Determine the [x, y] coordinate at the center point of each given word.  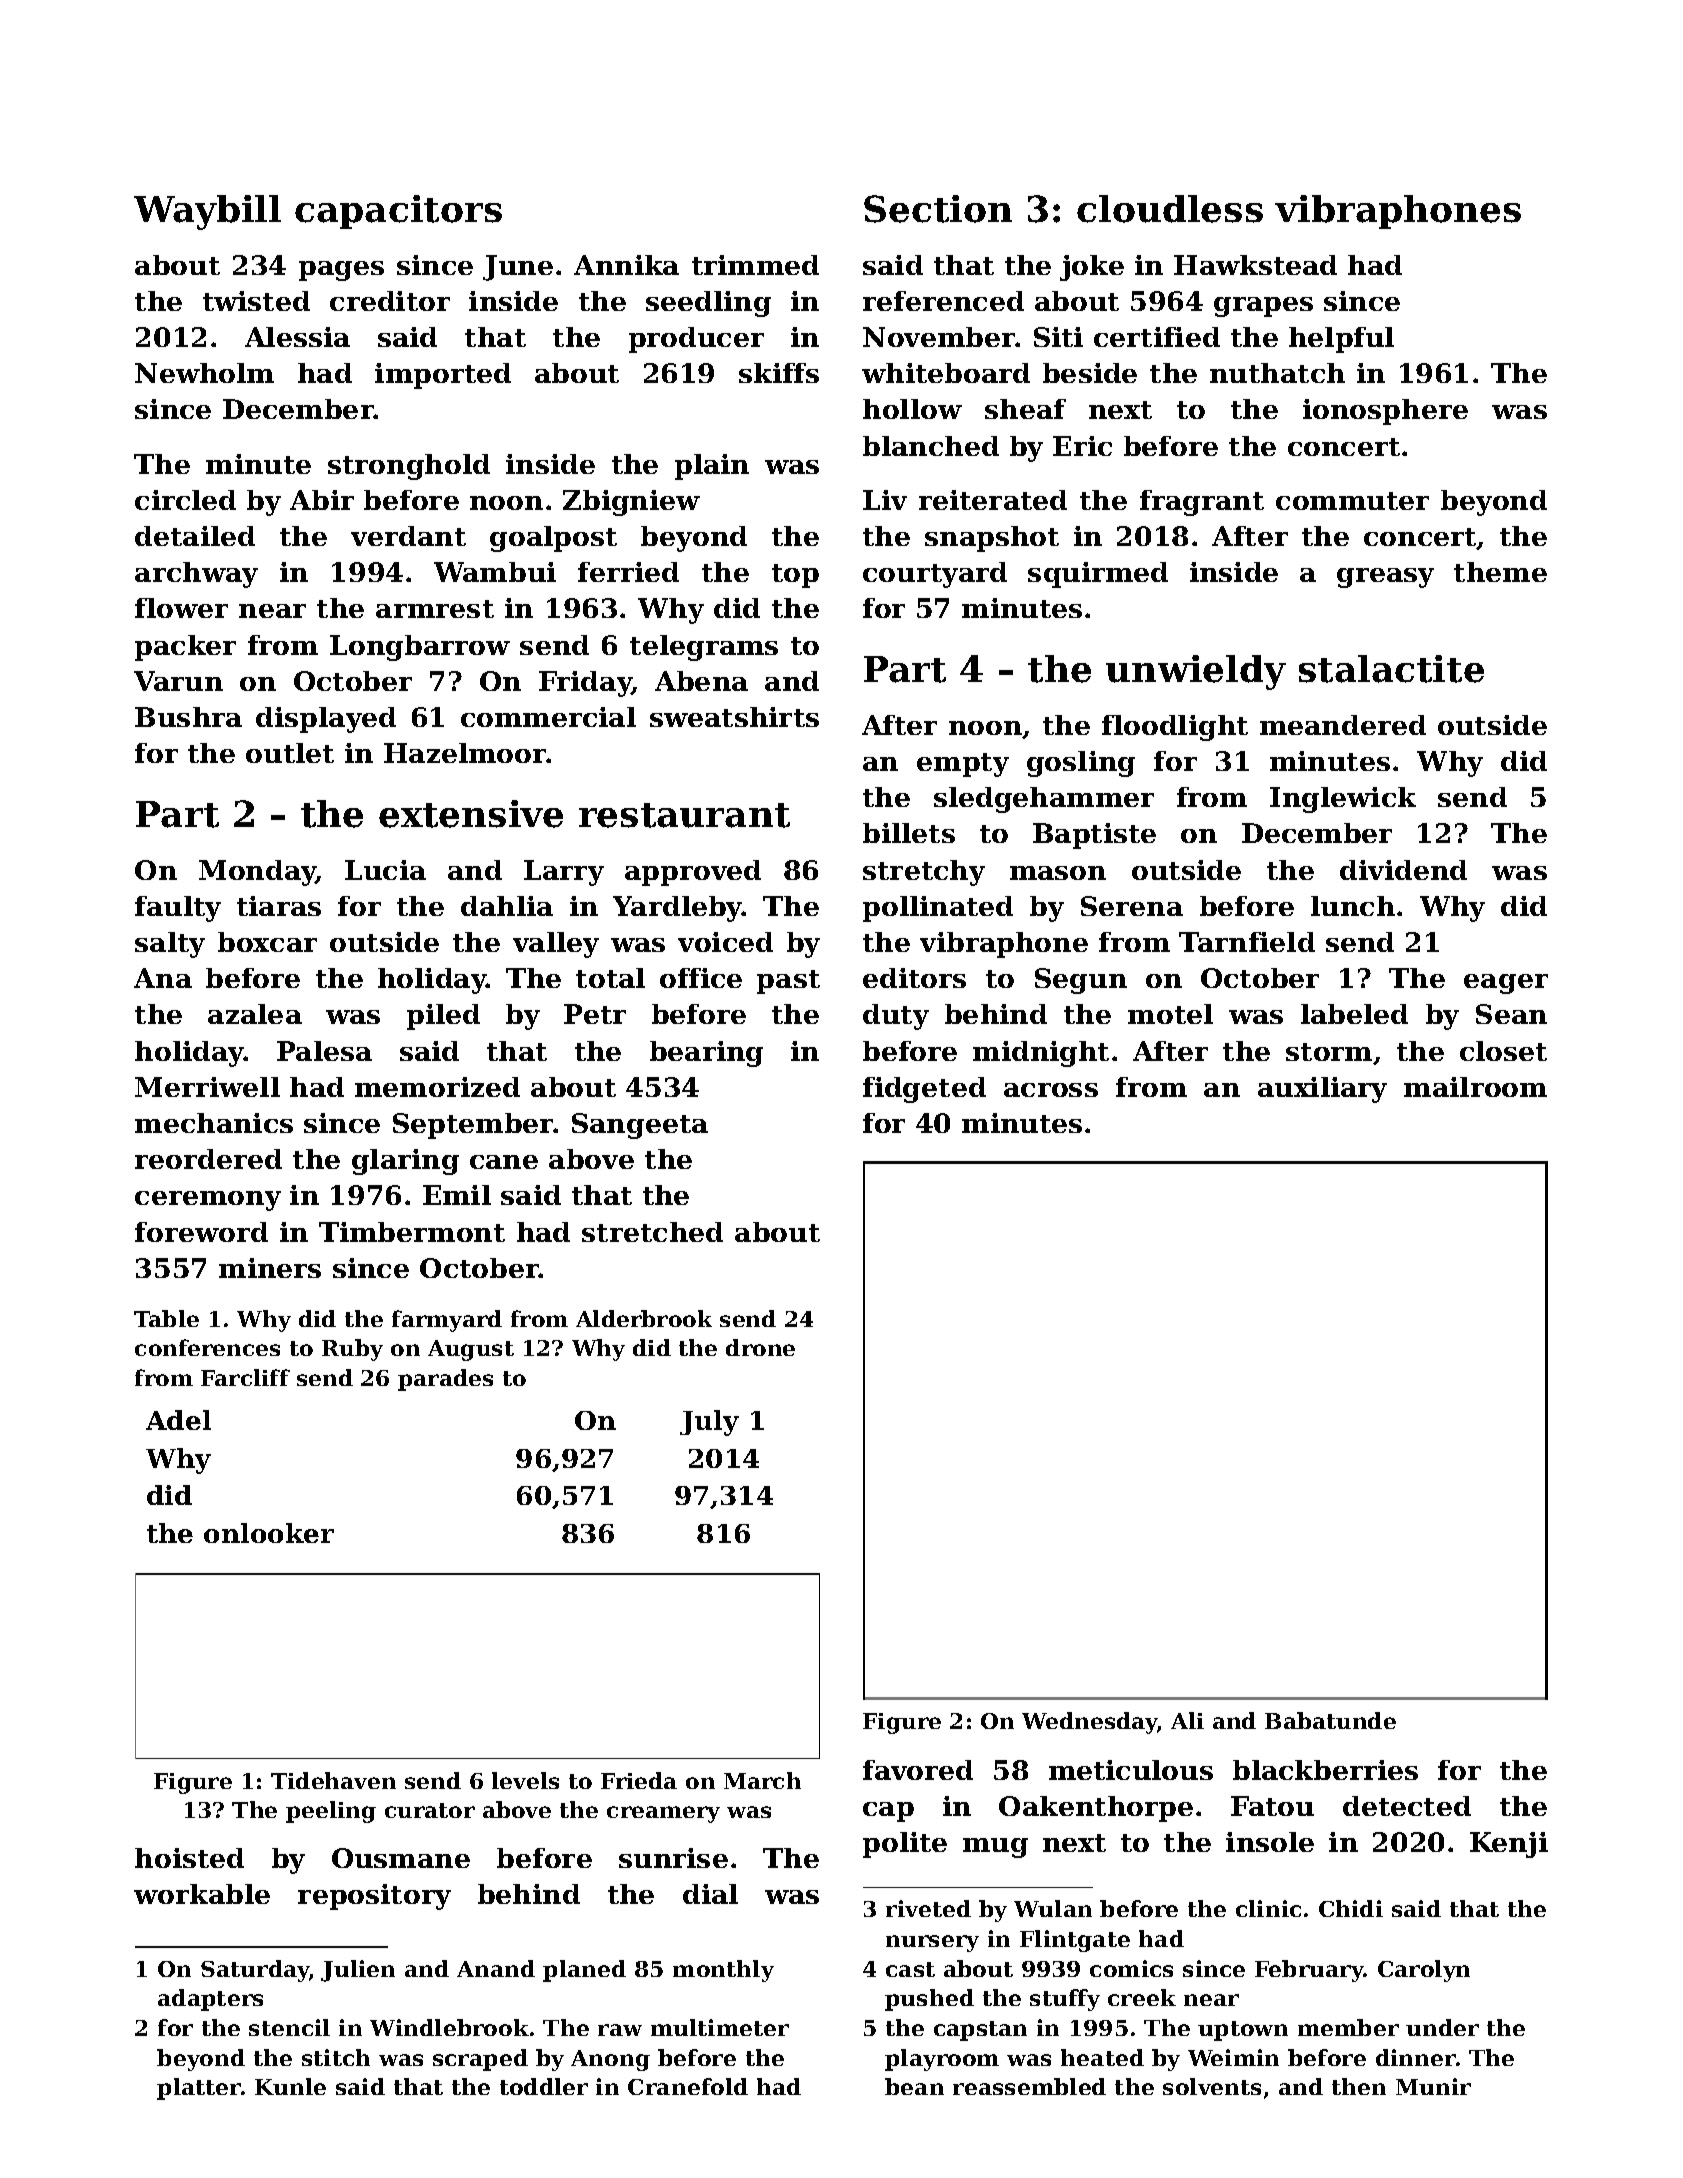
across [1051, 1090]
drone [760, 1347]
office [701, 978]
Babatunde [1330, 1720]
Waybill [207, 212]
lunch [1353, 906]
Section [938, 209]
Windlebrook [449, 2027]
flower [181, 608]
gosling [1081, 764]
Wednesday [1090, 1723]
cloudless [1170, 209]
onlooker [269, 1533]
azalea [255, 1014]
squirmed [1098, 575]
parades [445, 1380]
